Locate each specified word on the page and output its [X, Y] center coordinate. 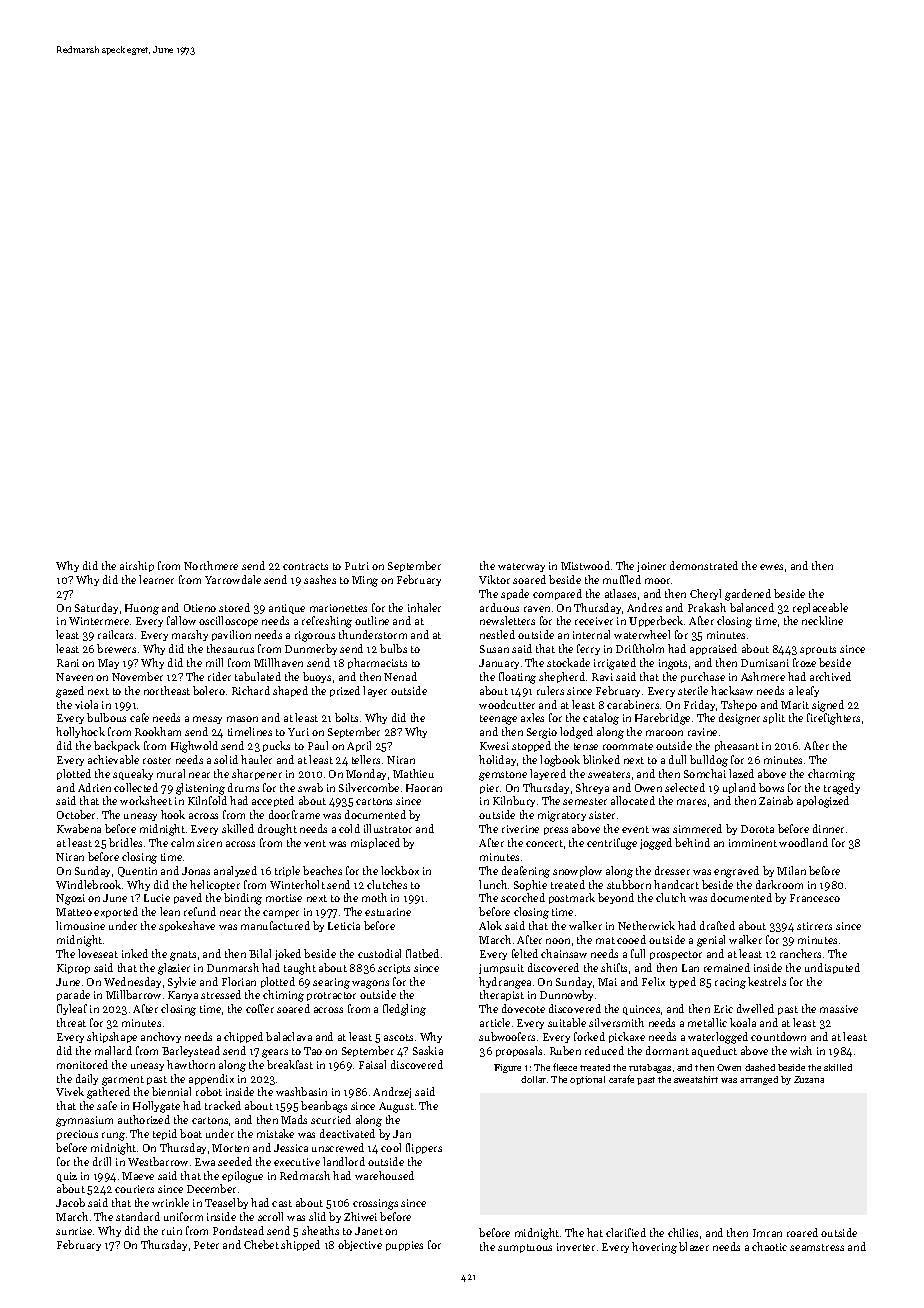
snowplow [577, 871]
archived [830, 676]
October [76, 814]
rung [113, 1136]
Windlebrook [88, 884]
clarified [626, 1232]
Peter [206, 1245]
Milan [791, 870]
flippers [424, 1148]
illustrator [388, 828]
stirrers [814, 926]
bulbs [393, 648]
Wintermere [99, 621]
